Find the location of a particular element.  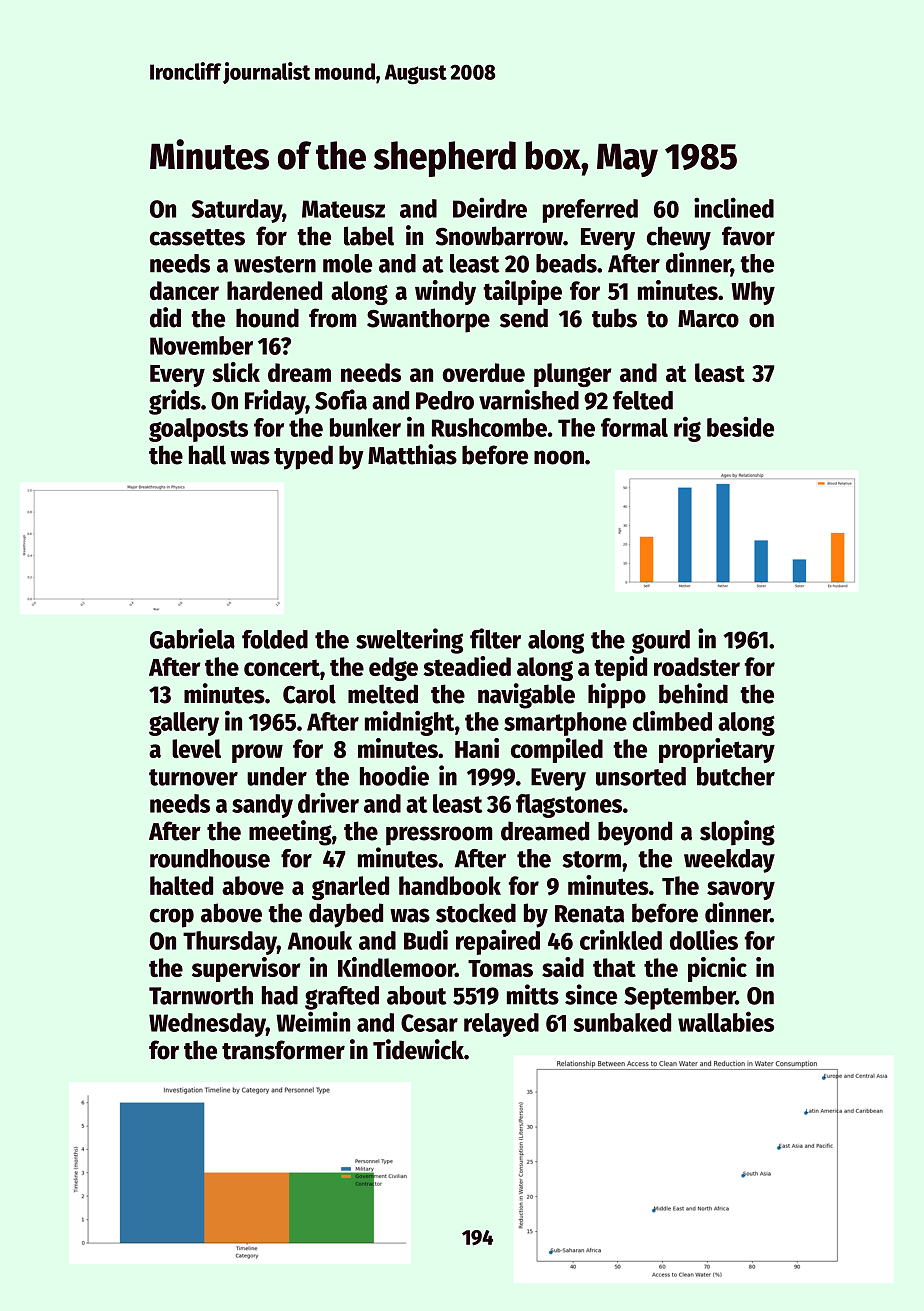

Mateusz is located at coordinates (343, 209).
